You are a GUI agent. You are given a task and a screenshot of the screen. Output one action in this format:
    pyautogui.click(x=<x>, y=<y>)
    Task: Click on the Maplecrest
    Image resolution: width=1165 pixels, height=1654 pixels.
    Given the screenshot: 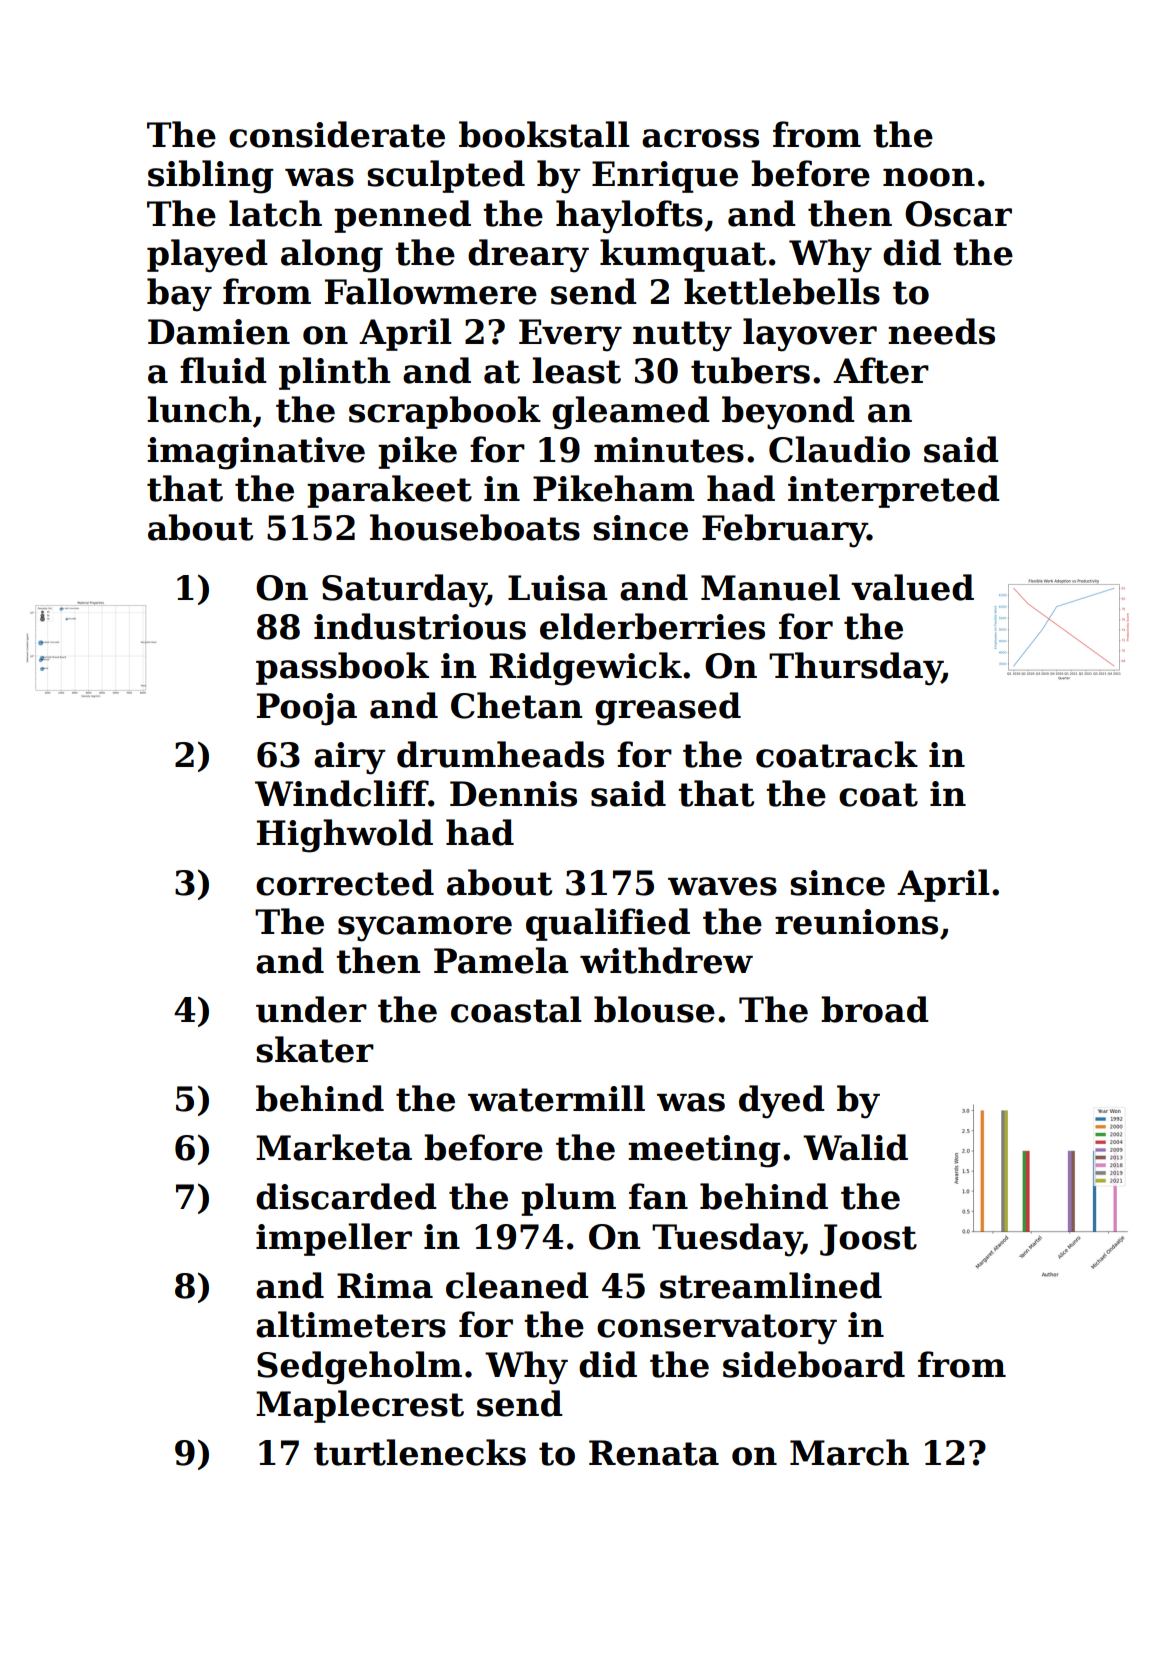 What is the action you would take?
    pyautogui.click(x=360, y=1406)
